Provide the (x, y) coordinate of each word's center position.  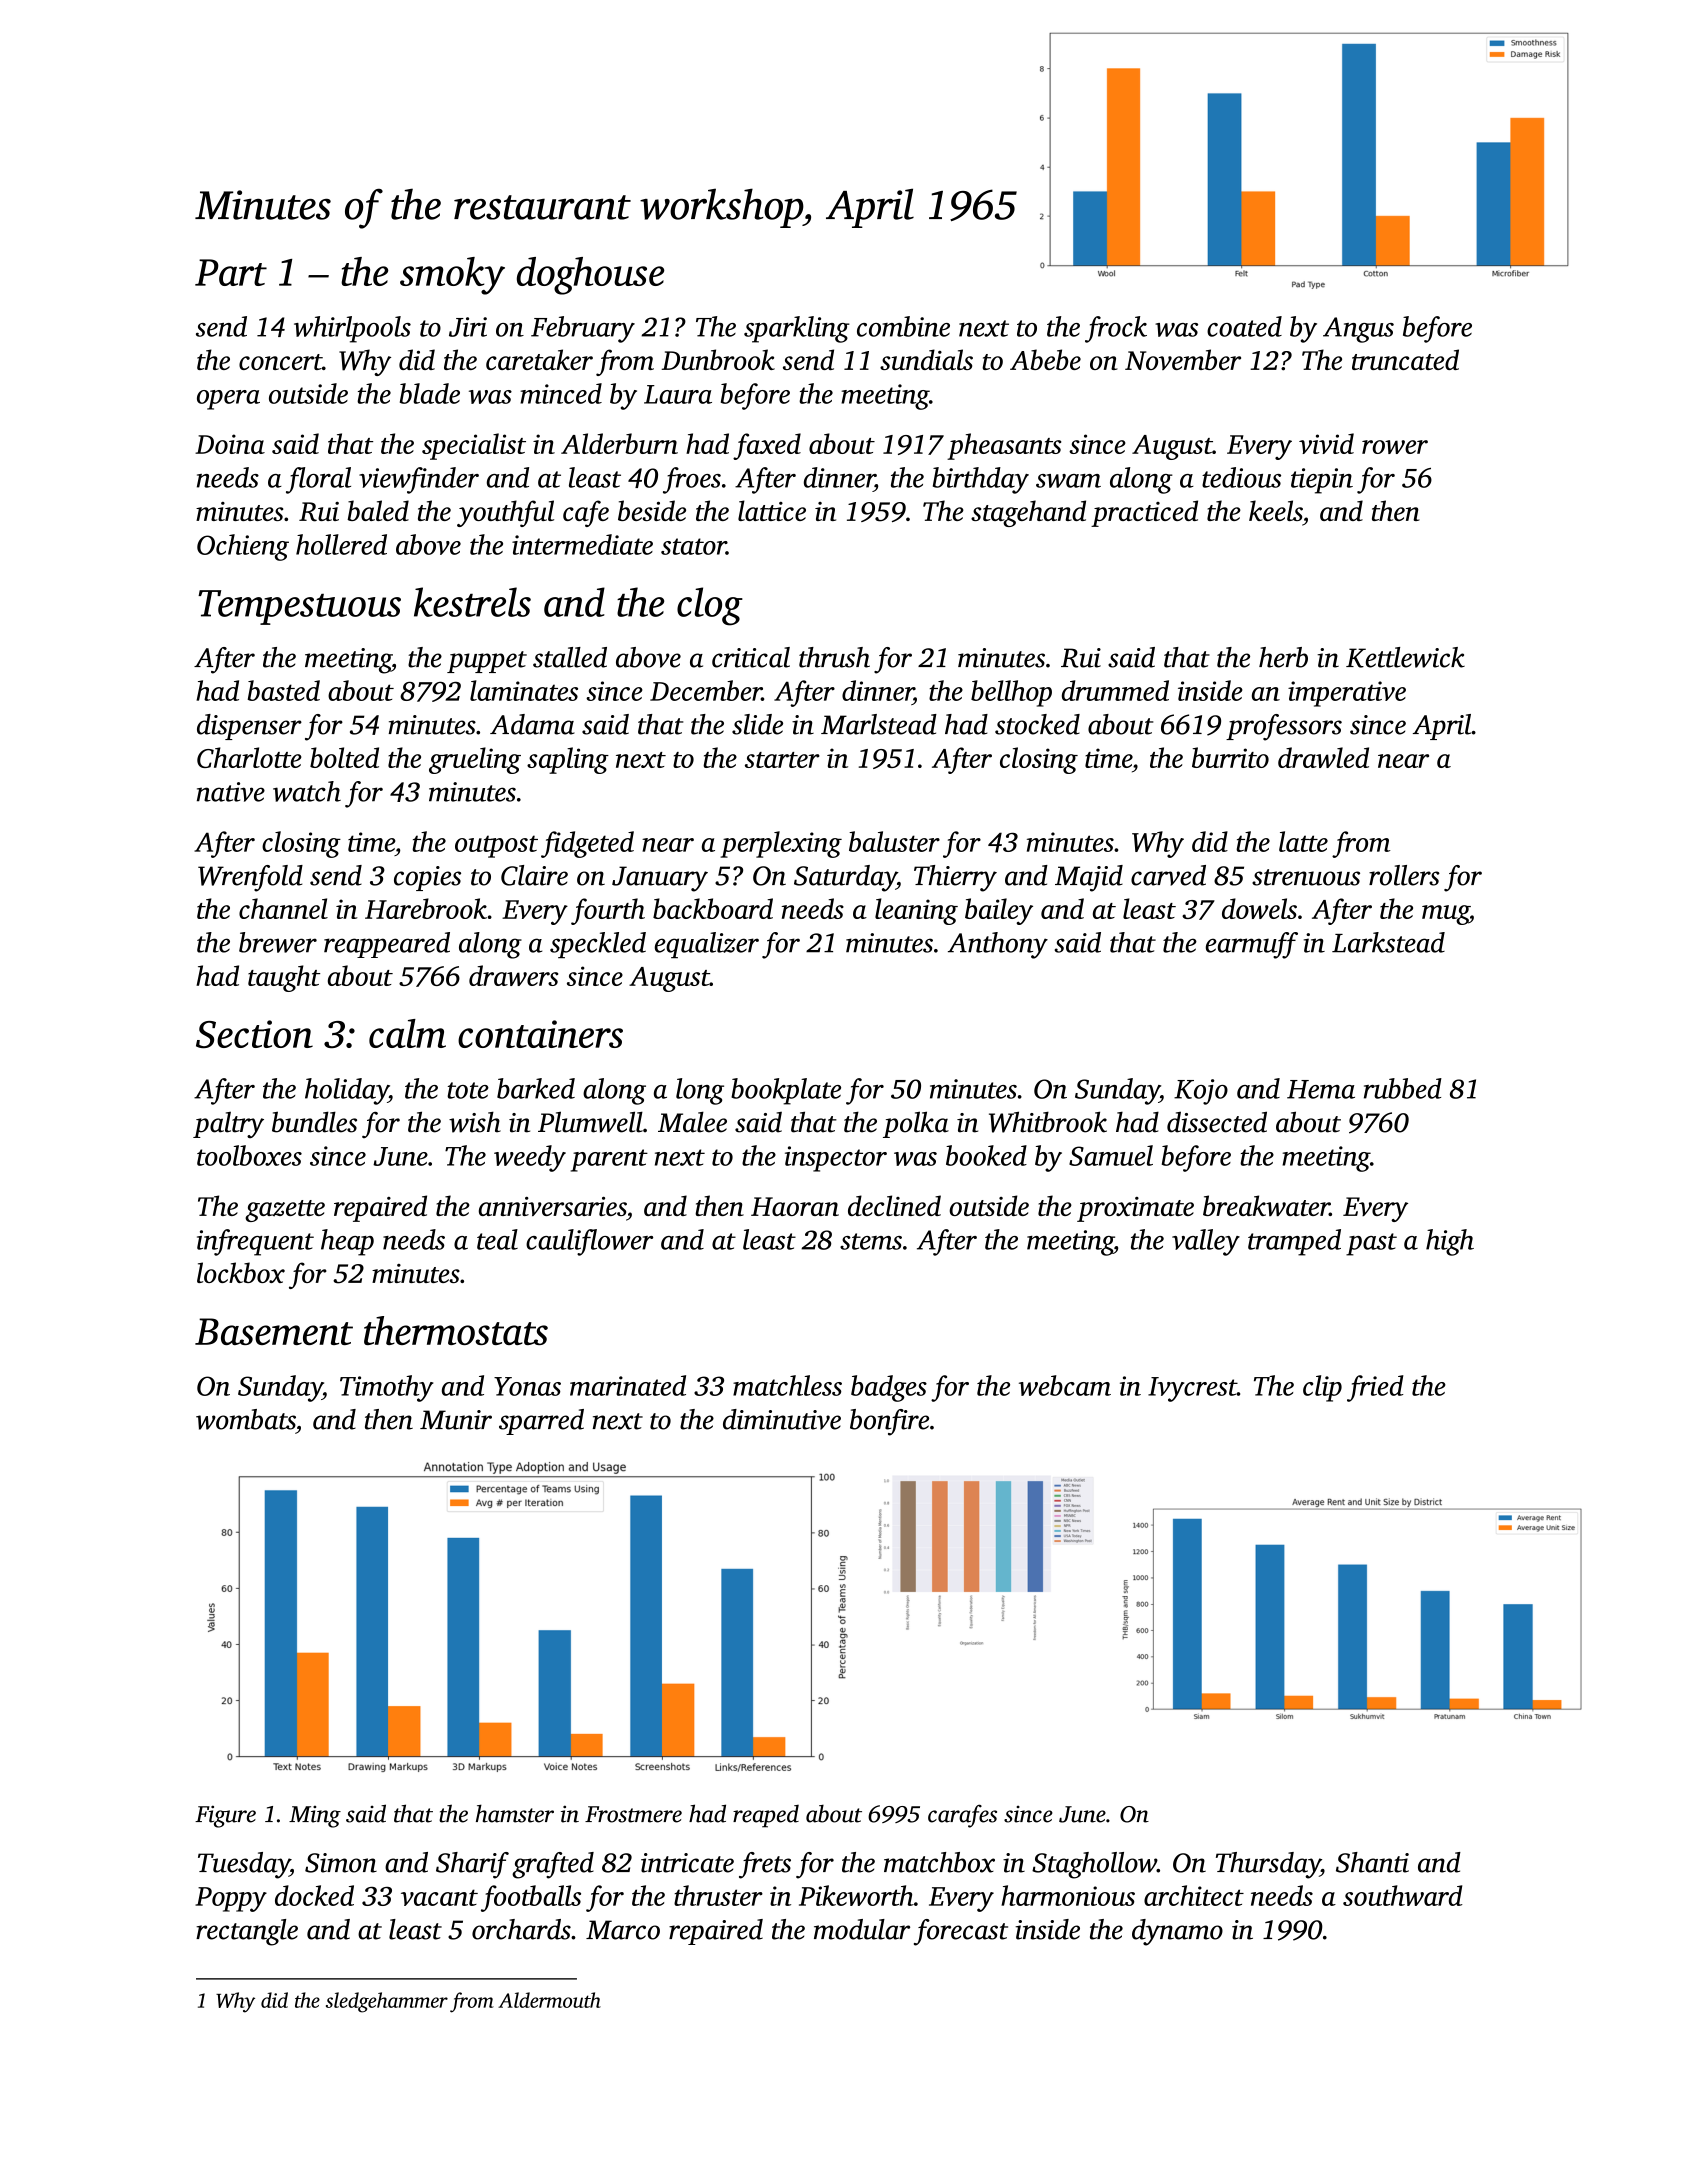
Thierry (955, 878)
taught (284, 978)
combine (903, 326)
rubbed (1403, 1088)
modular (862, 1929)
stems (871, 1241)
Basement (274, 1331)
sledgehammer (387, 2002)
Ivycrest (1192, 1389)
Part (231, 272)
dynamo (1177, 1932)
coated (1244, 326)
